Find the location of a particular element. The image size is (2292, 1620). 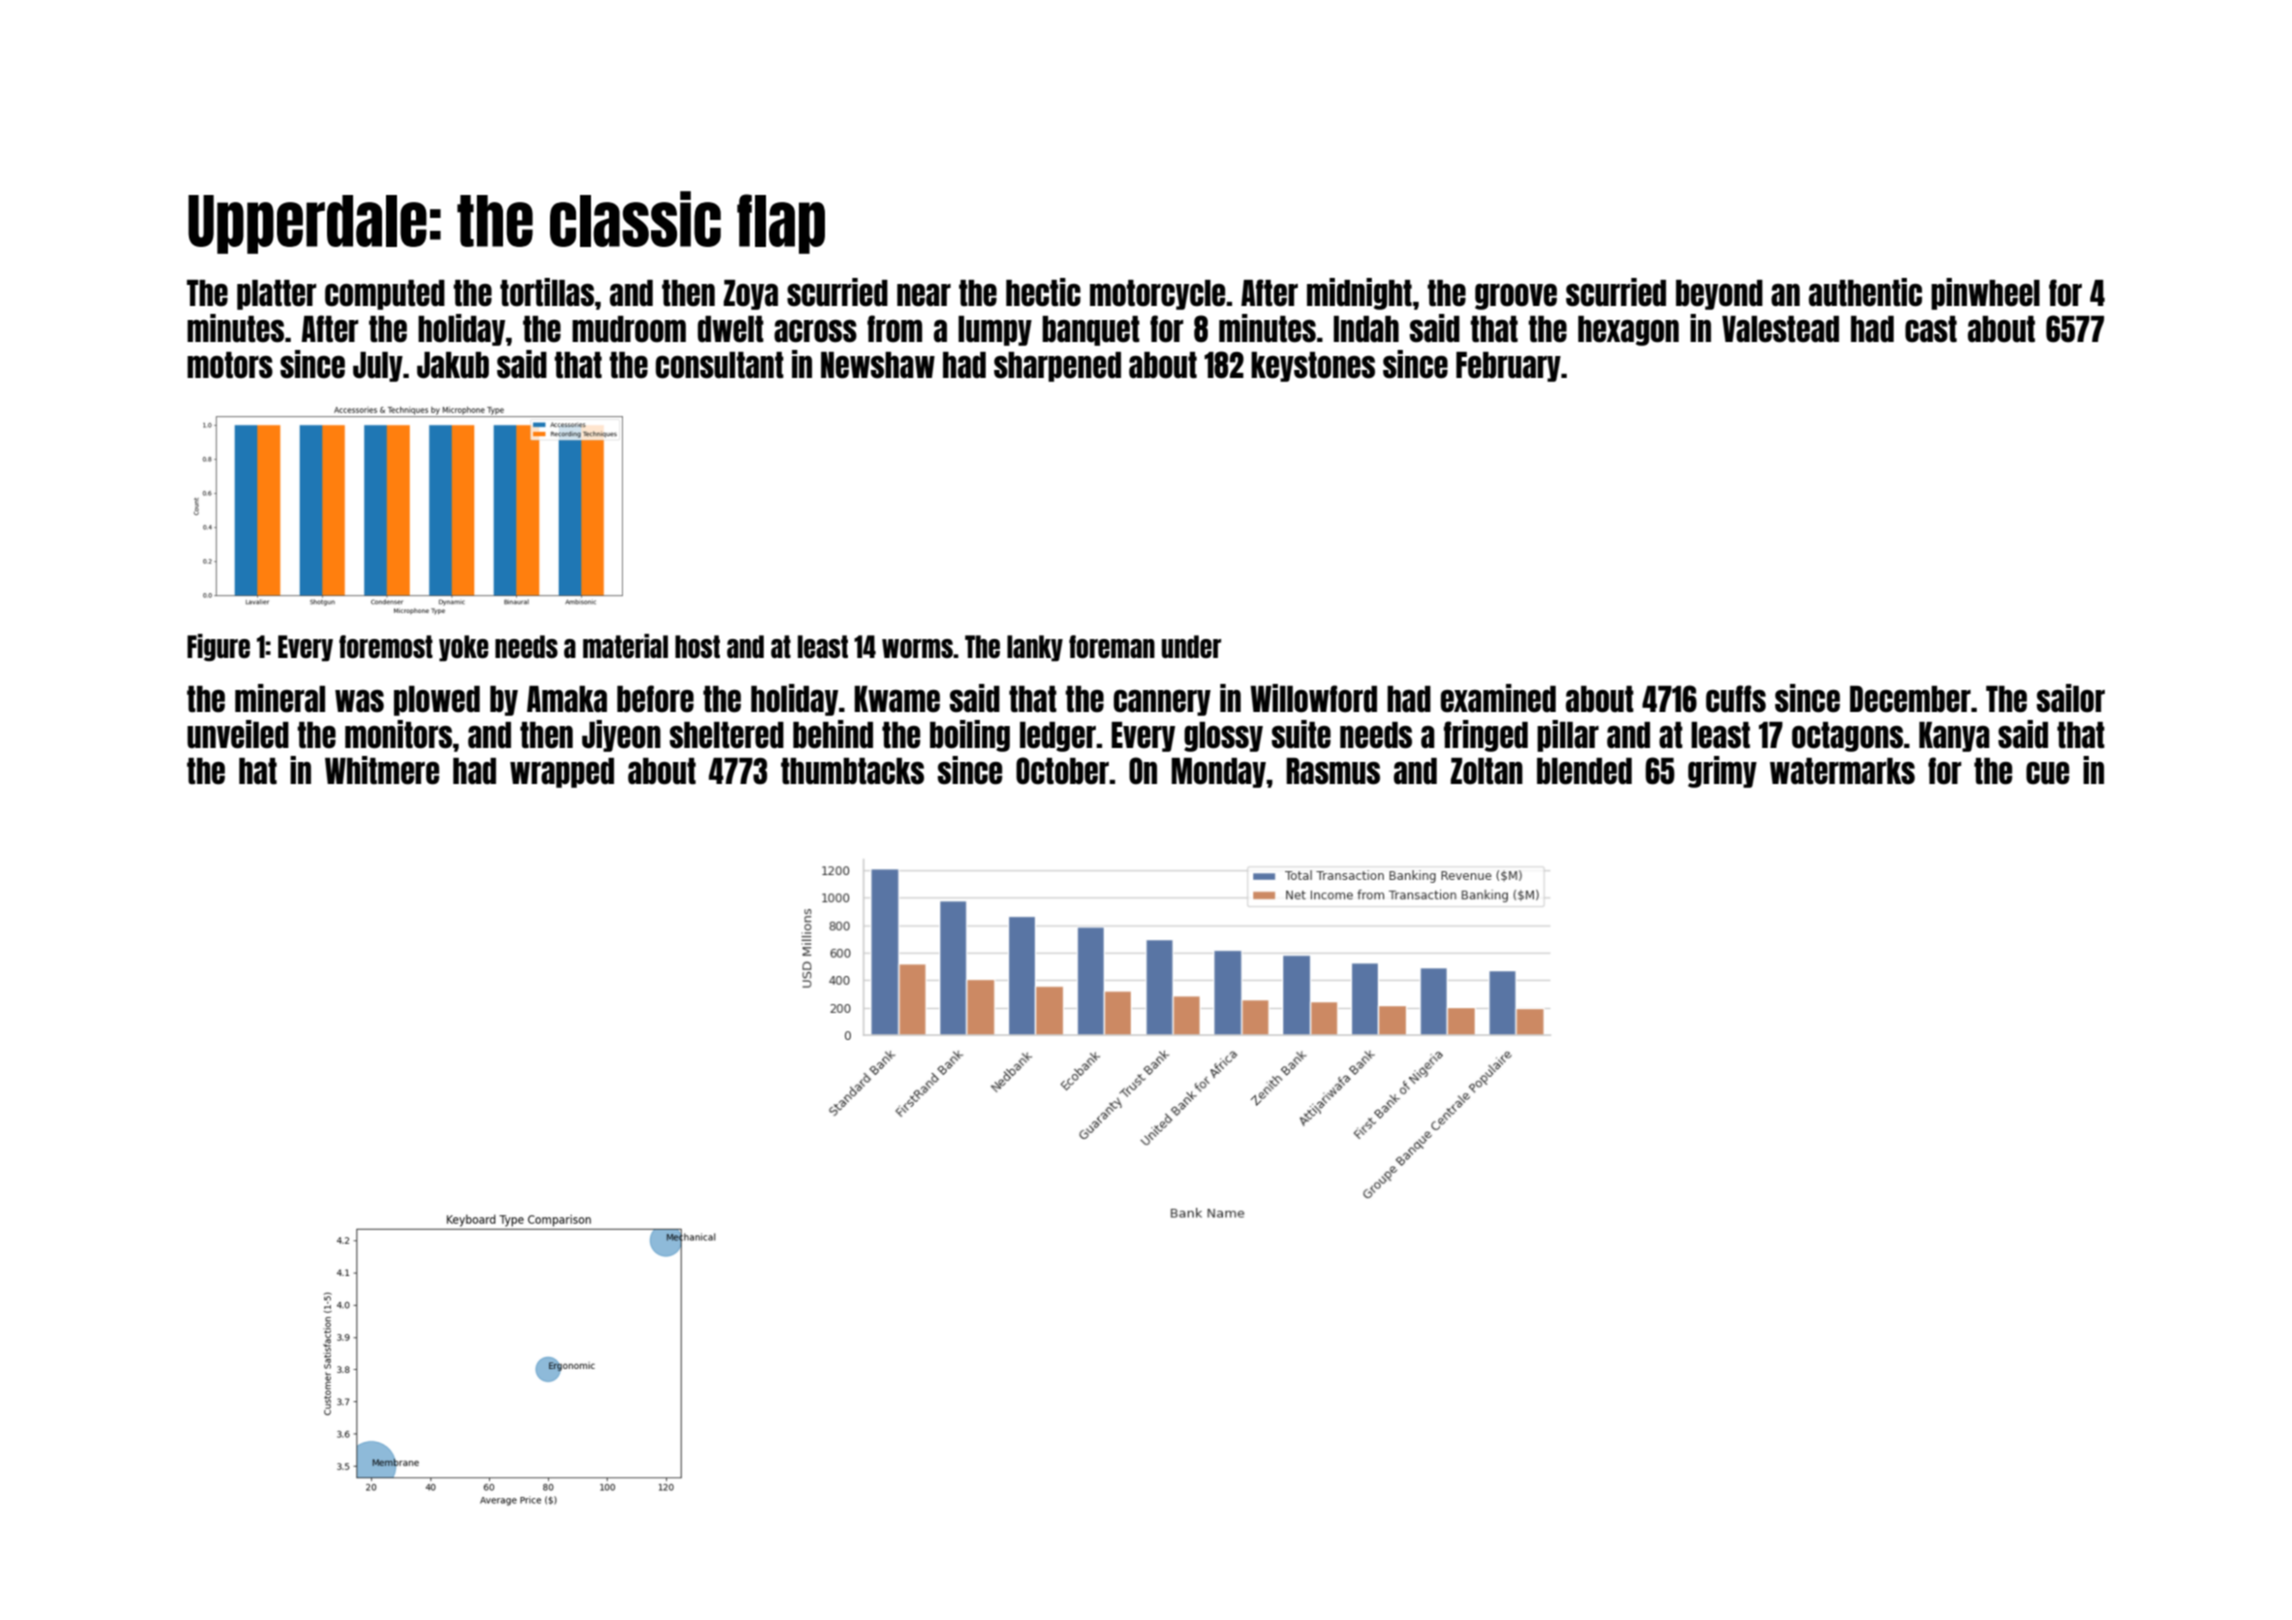

Figure is located at coordinates (218, 647).
